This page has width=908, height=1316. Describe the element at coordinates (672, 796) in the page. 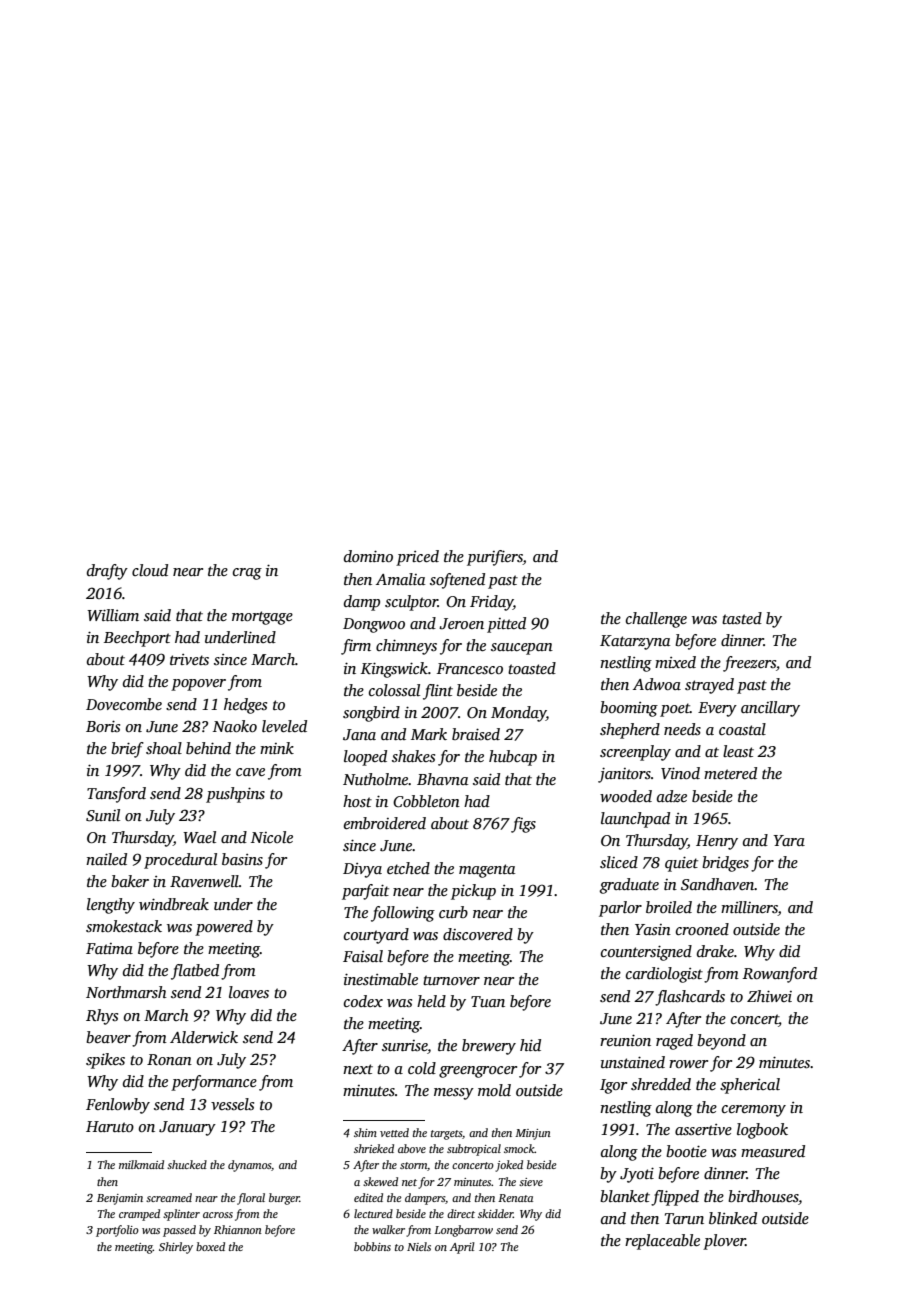

I see `adze` at that location.
